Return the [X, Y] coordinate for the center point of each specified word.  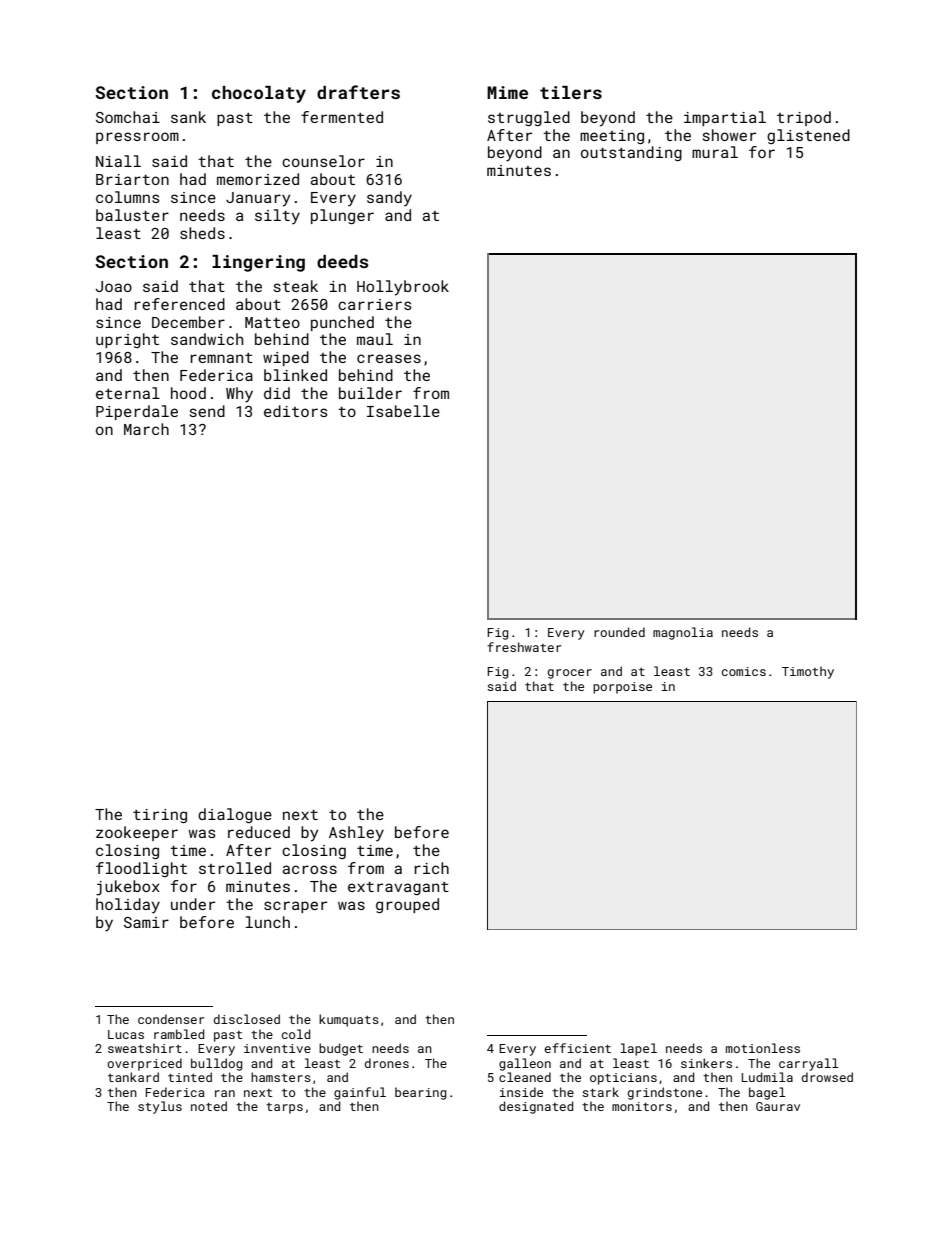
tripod [804, 118]
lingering [258, 263]
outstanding [631, 153]
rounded [619, 632]
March [146, 429]
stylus [160, 1107]
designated [536, 1107]
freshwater [524, 647]
